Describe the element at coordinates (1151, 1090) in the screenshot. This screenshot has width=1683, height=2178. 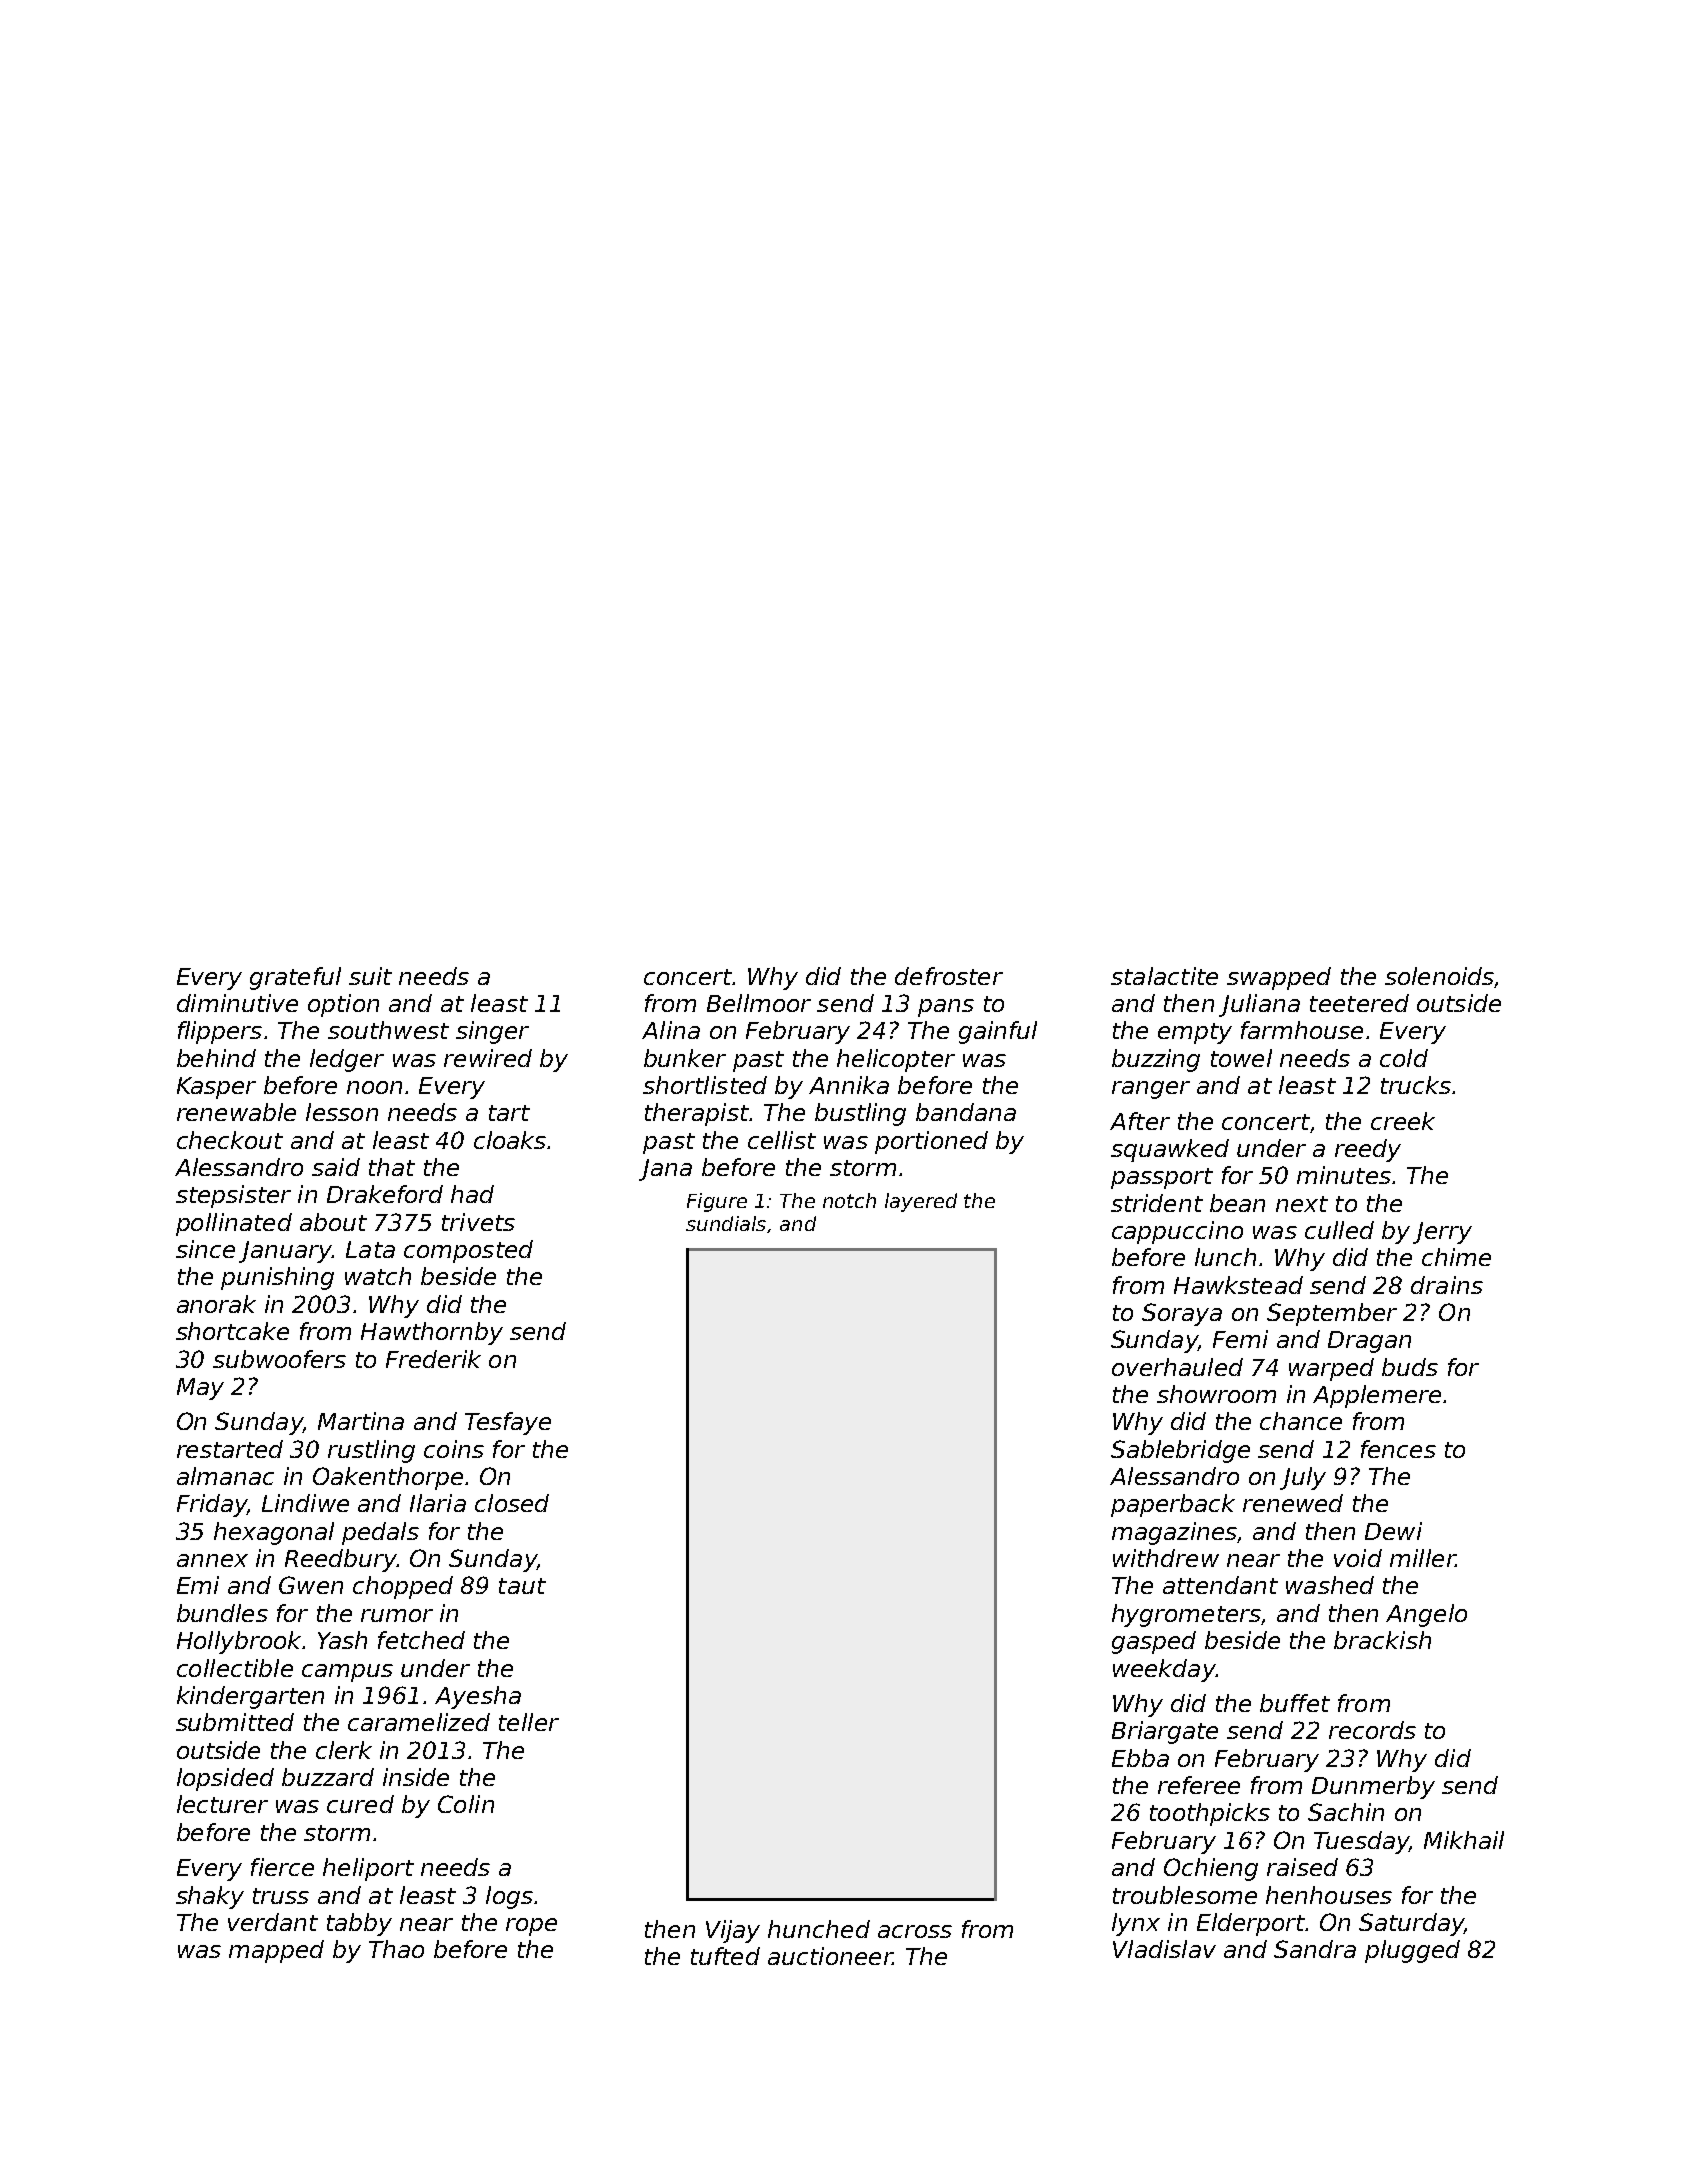
I see `ranger` at that location.
